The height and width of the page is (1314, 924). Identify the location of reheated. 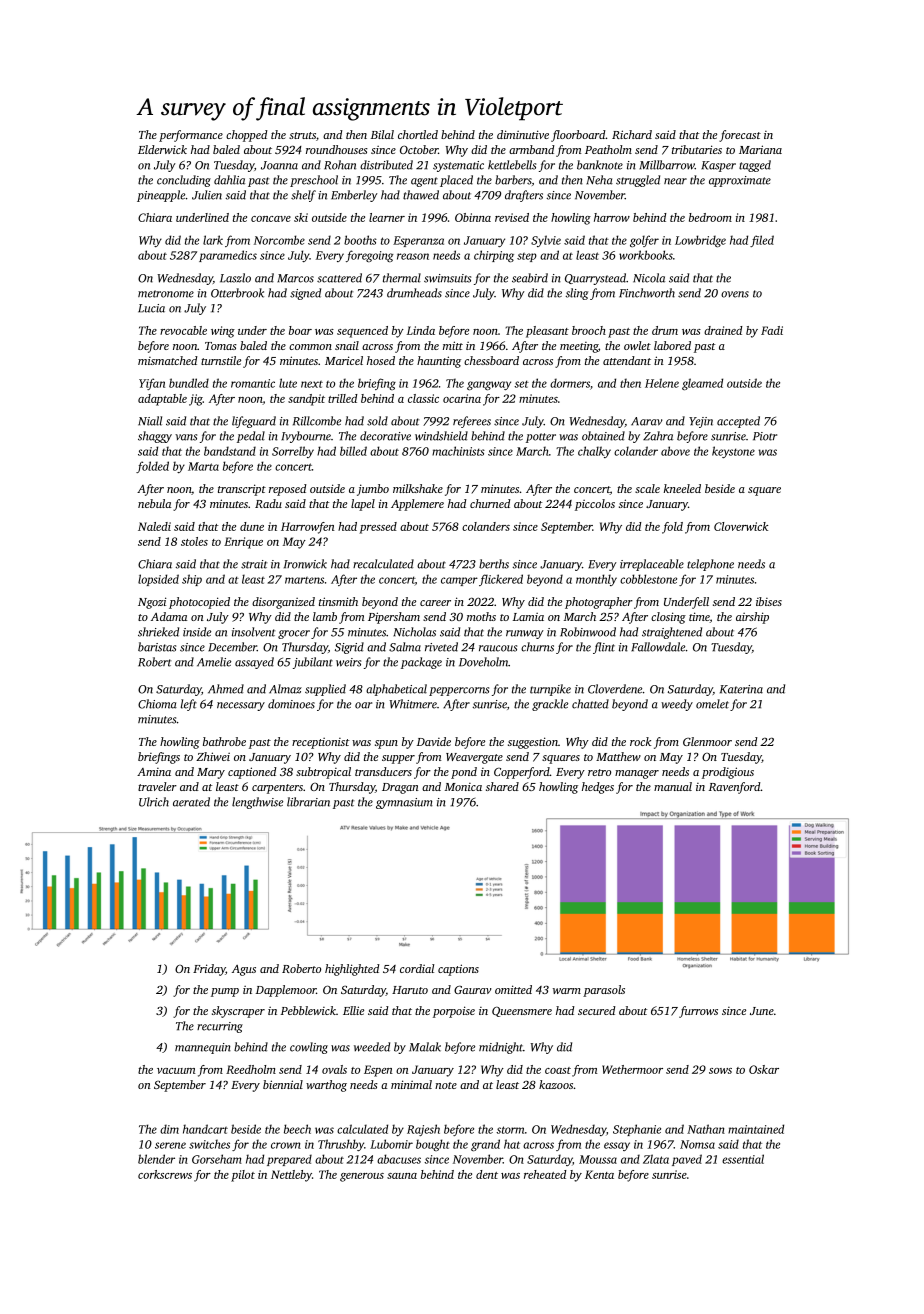
(545, 1174).
